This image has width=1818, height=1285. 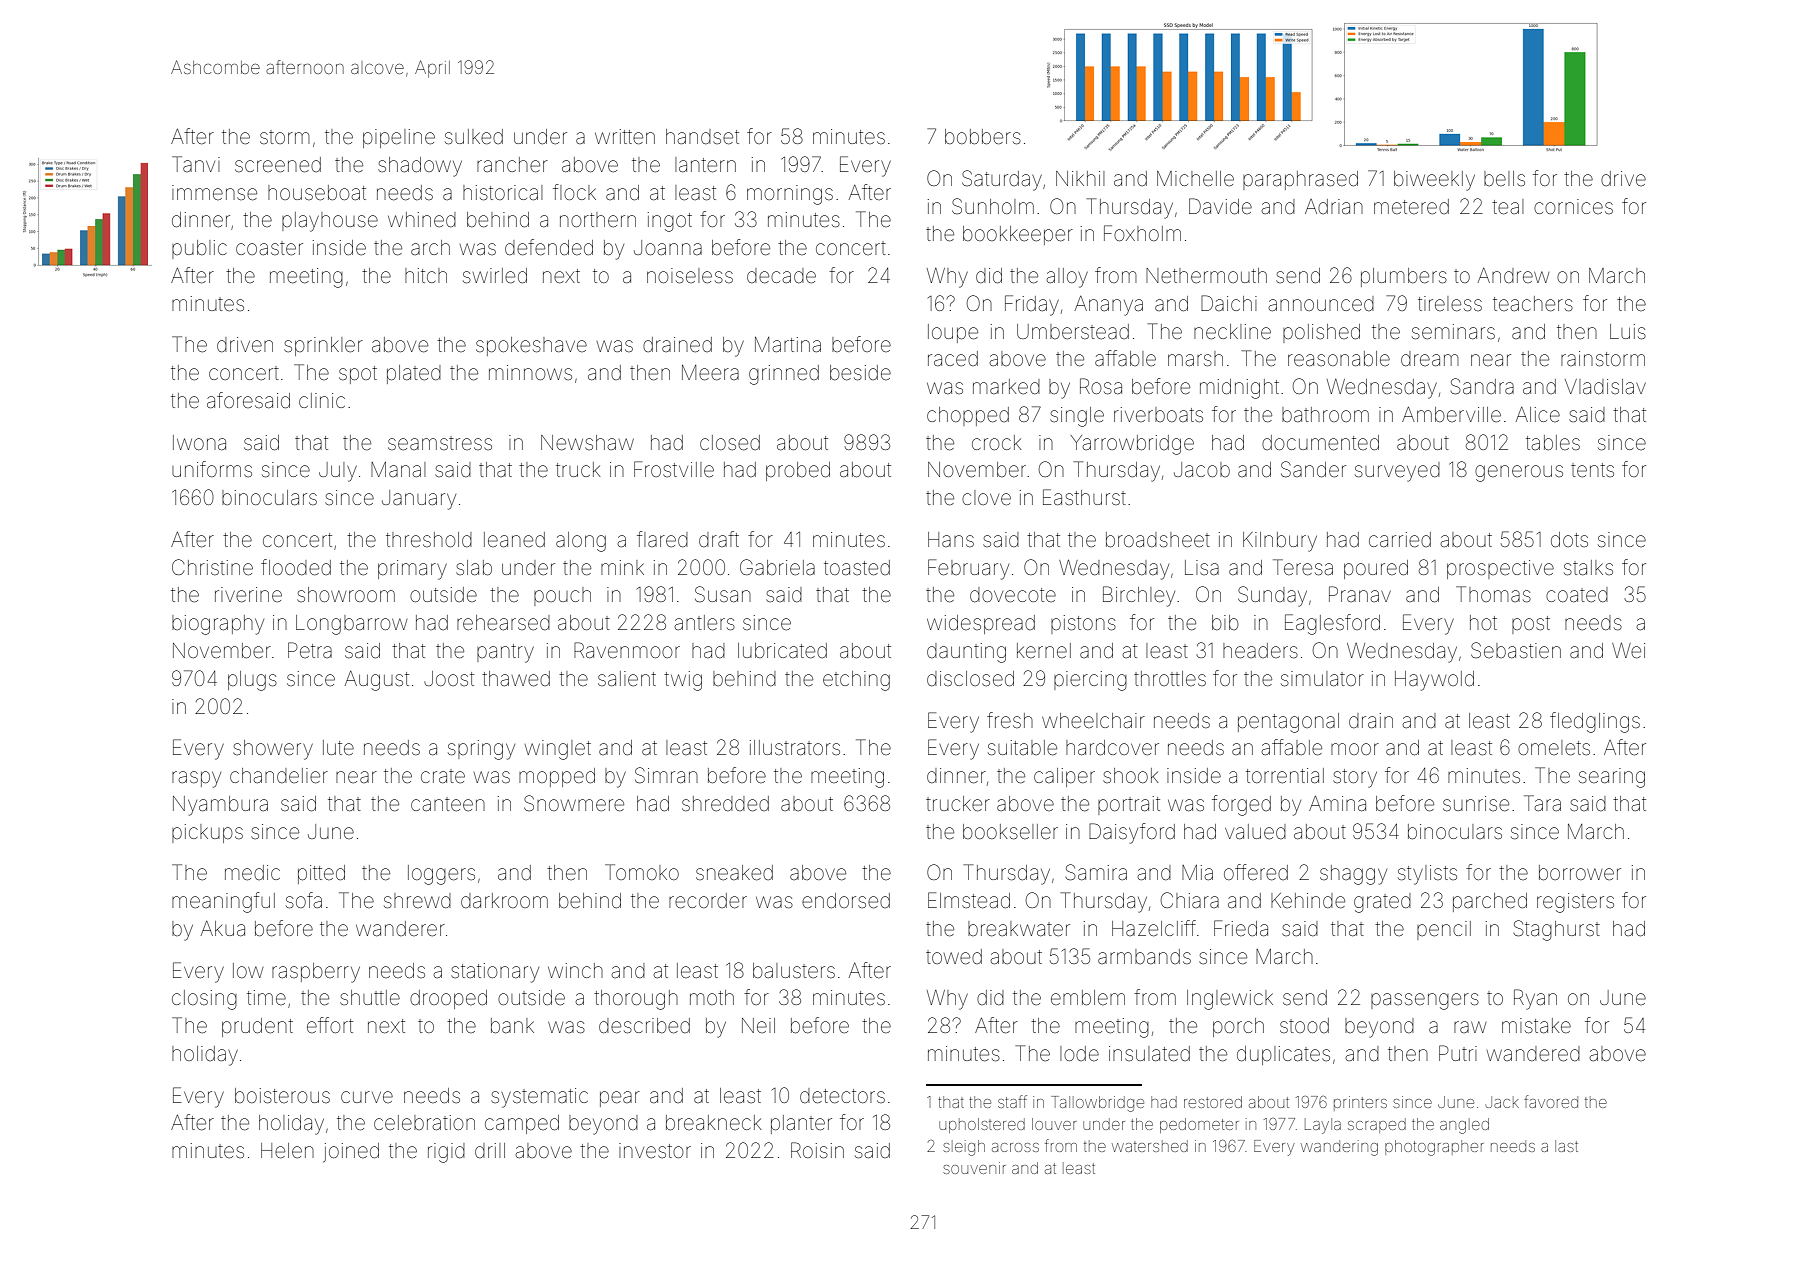 I want to click on leaned, so click(x=514, y=540).
